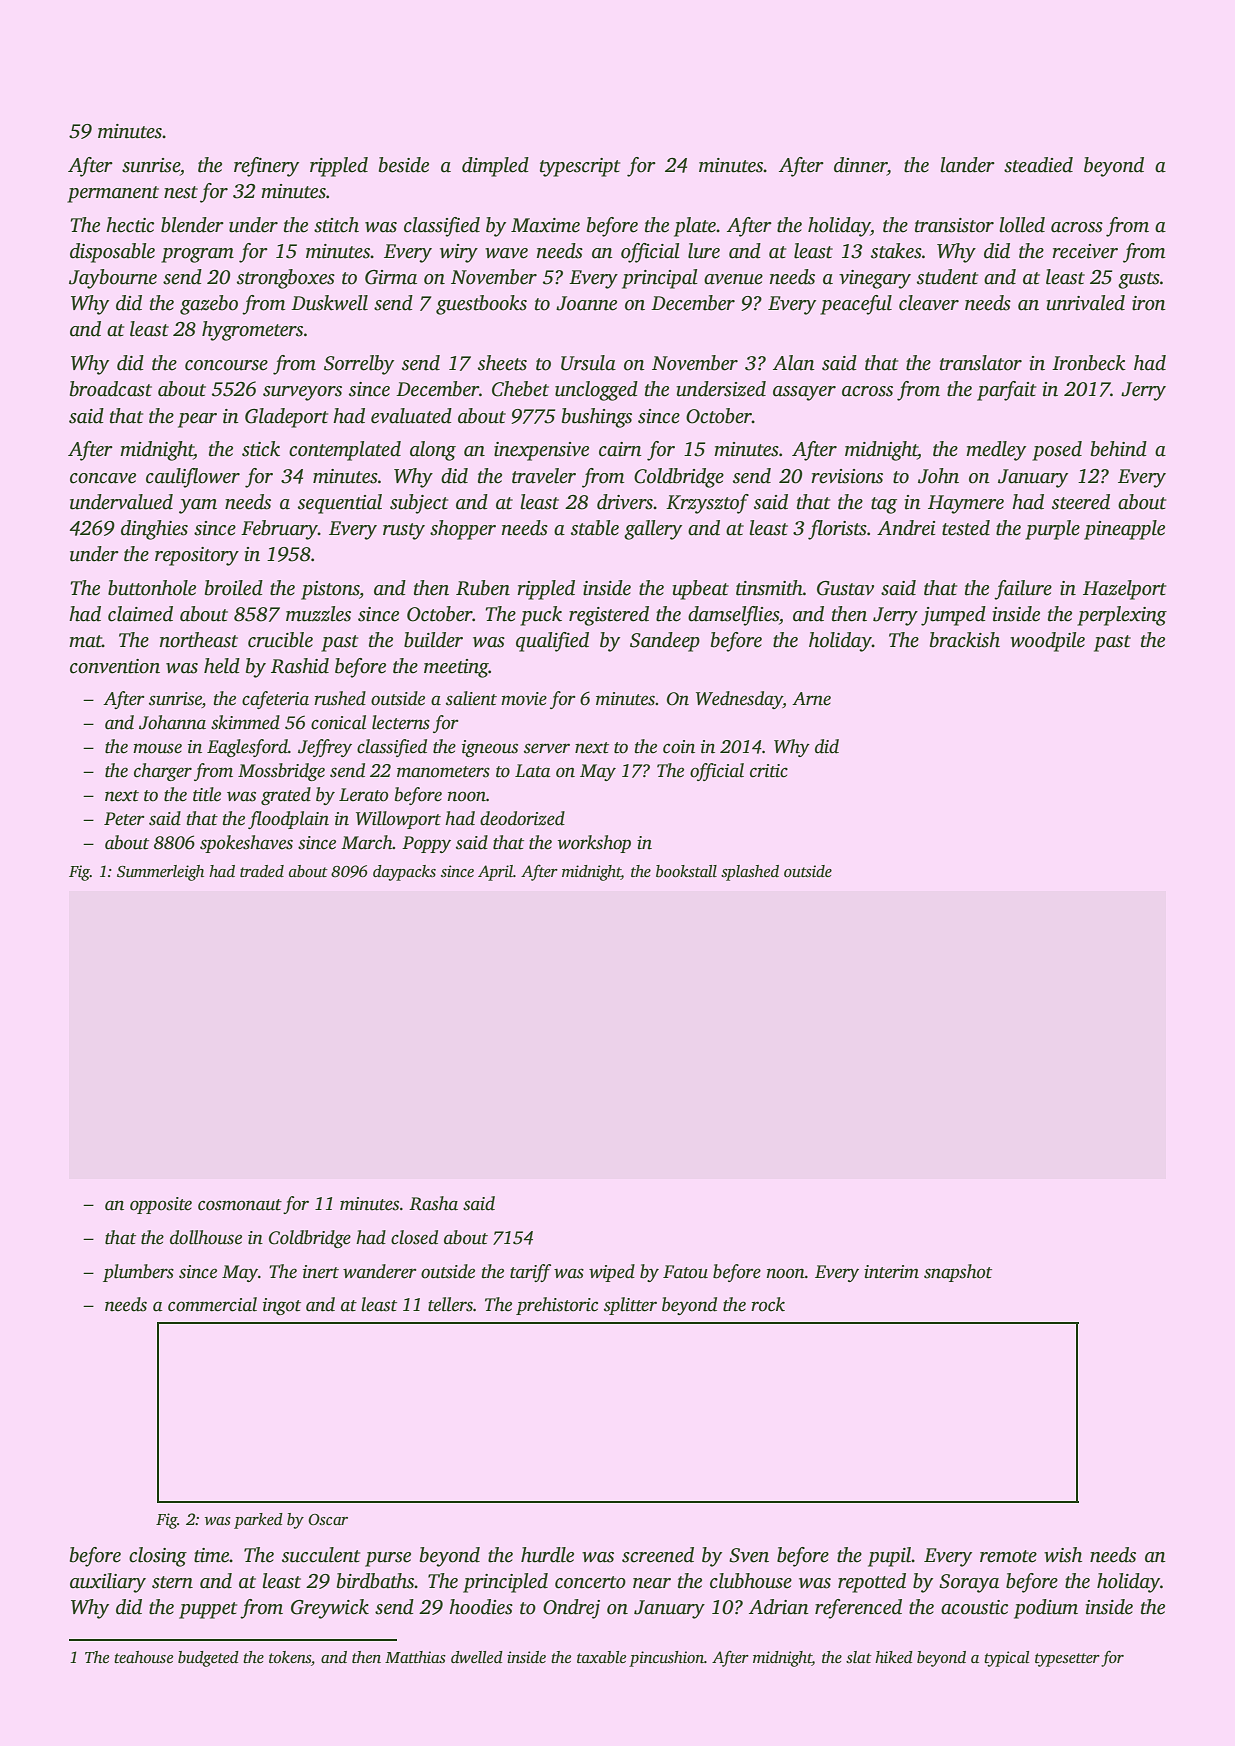 The image size is (1235, 1746). Describe the element at coordinates (590, 1582) in the page. I see `concerto` at that location.
